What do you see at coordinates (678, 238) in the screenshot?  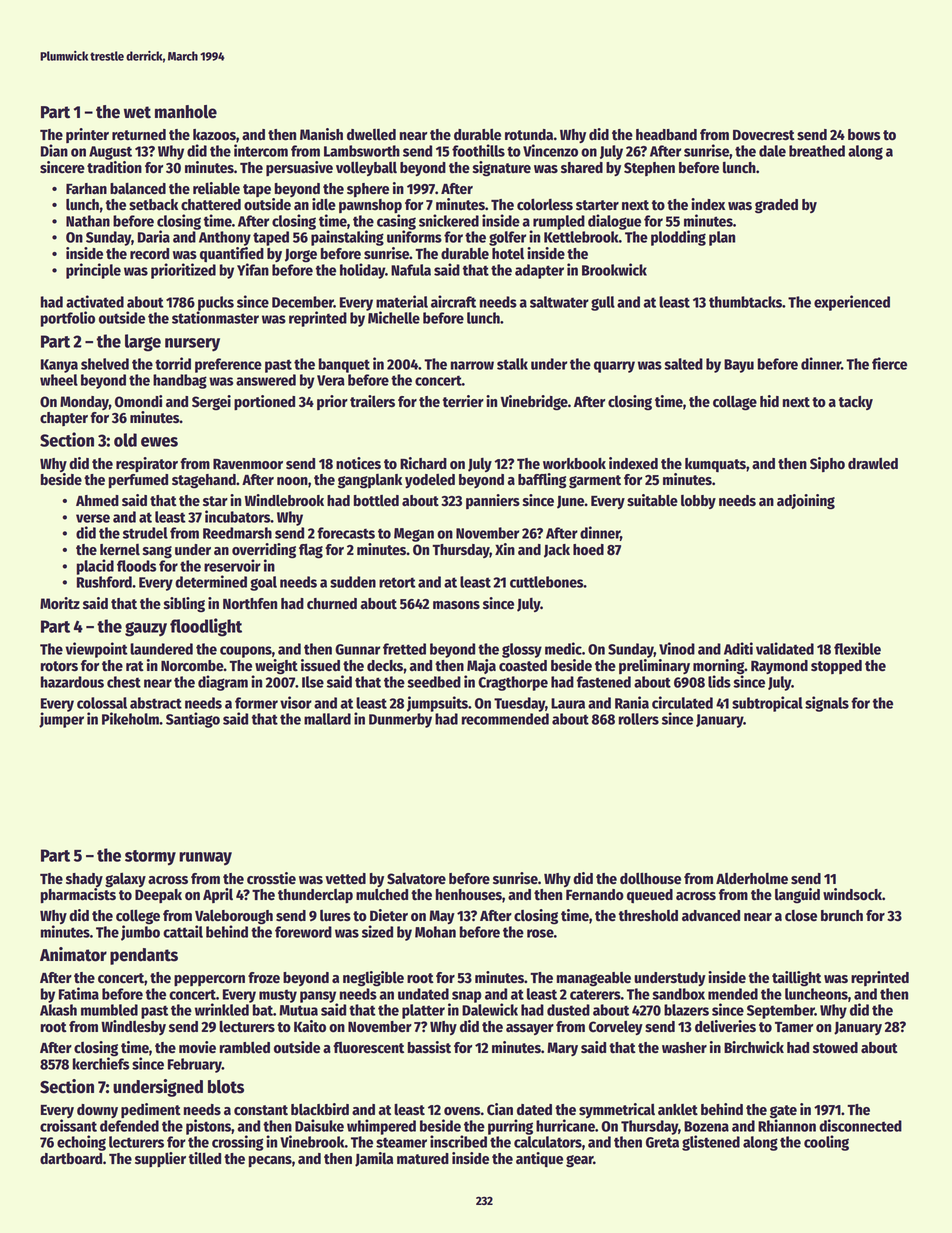 I see `plodding` at bounding box center [678, 238].
